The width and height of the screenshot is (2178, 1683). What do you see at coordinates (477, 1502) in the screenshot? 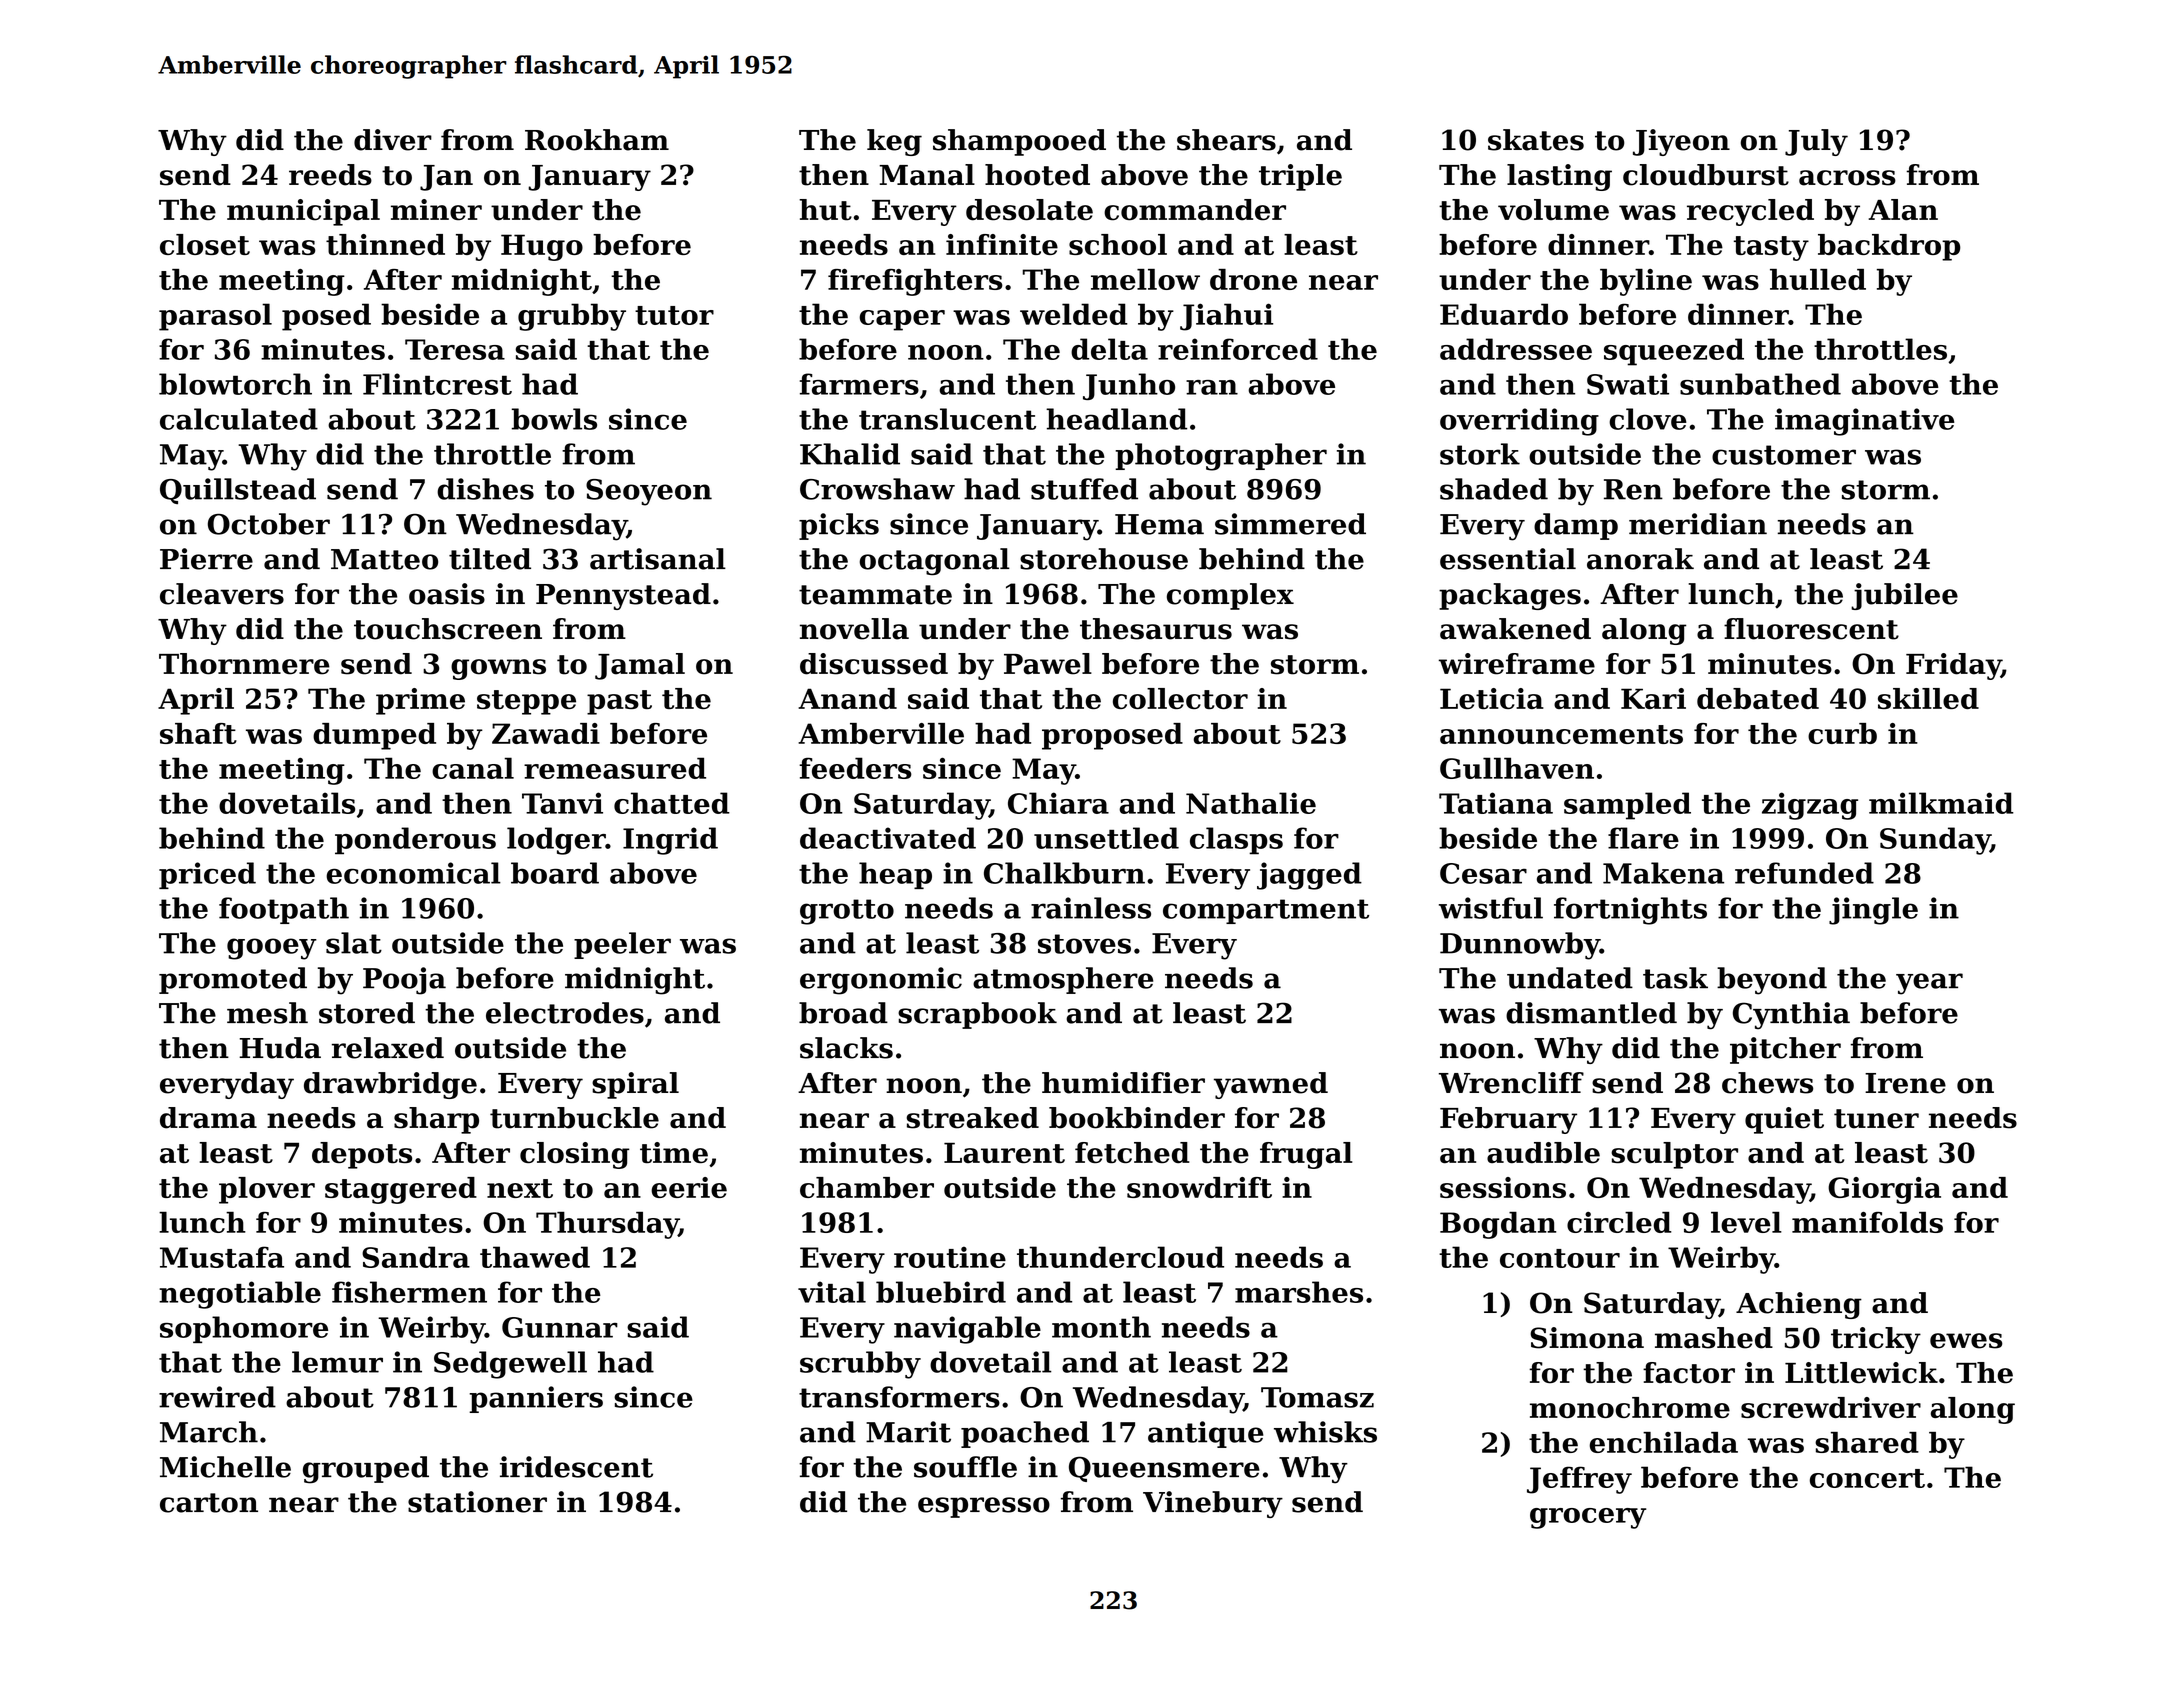
I see `stationer` at bounding box center [477, 1502].
